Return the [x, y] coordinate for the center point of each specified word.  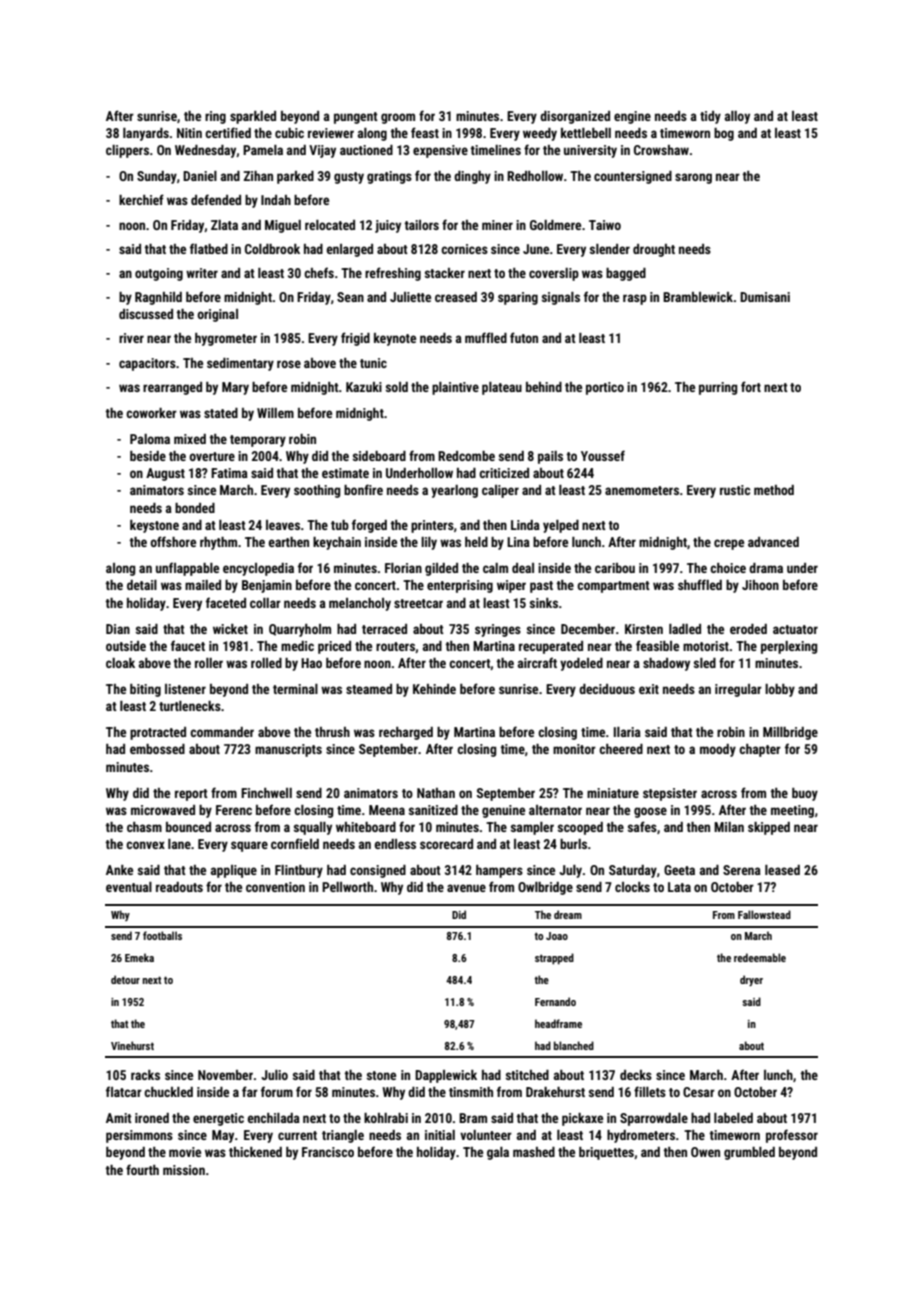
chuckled [168, 1092]
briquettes [606, 1153]
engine [632, 117]
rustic [735, 490]
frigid [355, 339]
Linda [525, 525]
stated [221, 413]
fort [751, 386]
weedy [540, 134]
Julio [274, 1075]
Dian [118, 629]
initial [440, 1135]
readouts [179, 887]
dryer [751, 980]
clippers [127, 151]
